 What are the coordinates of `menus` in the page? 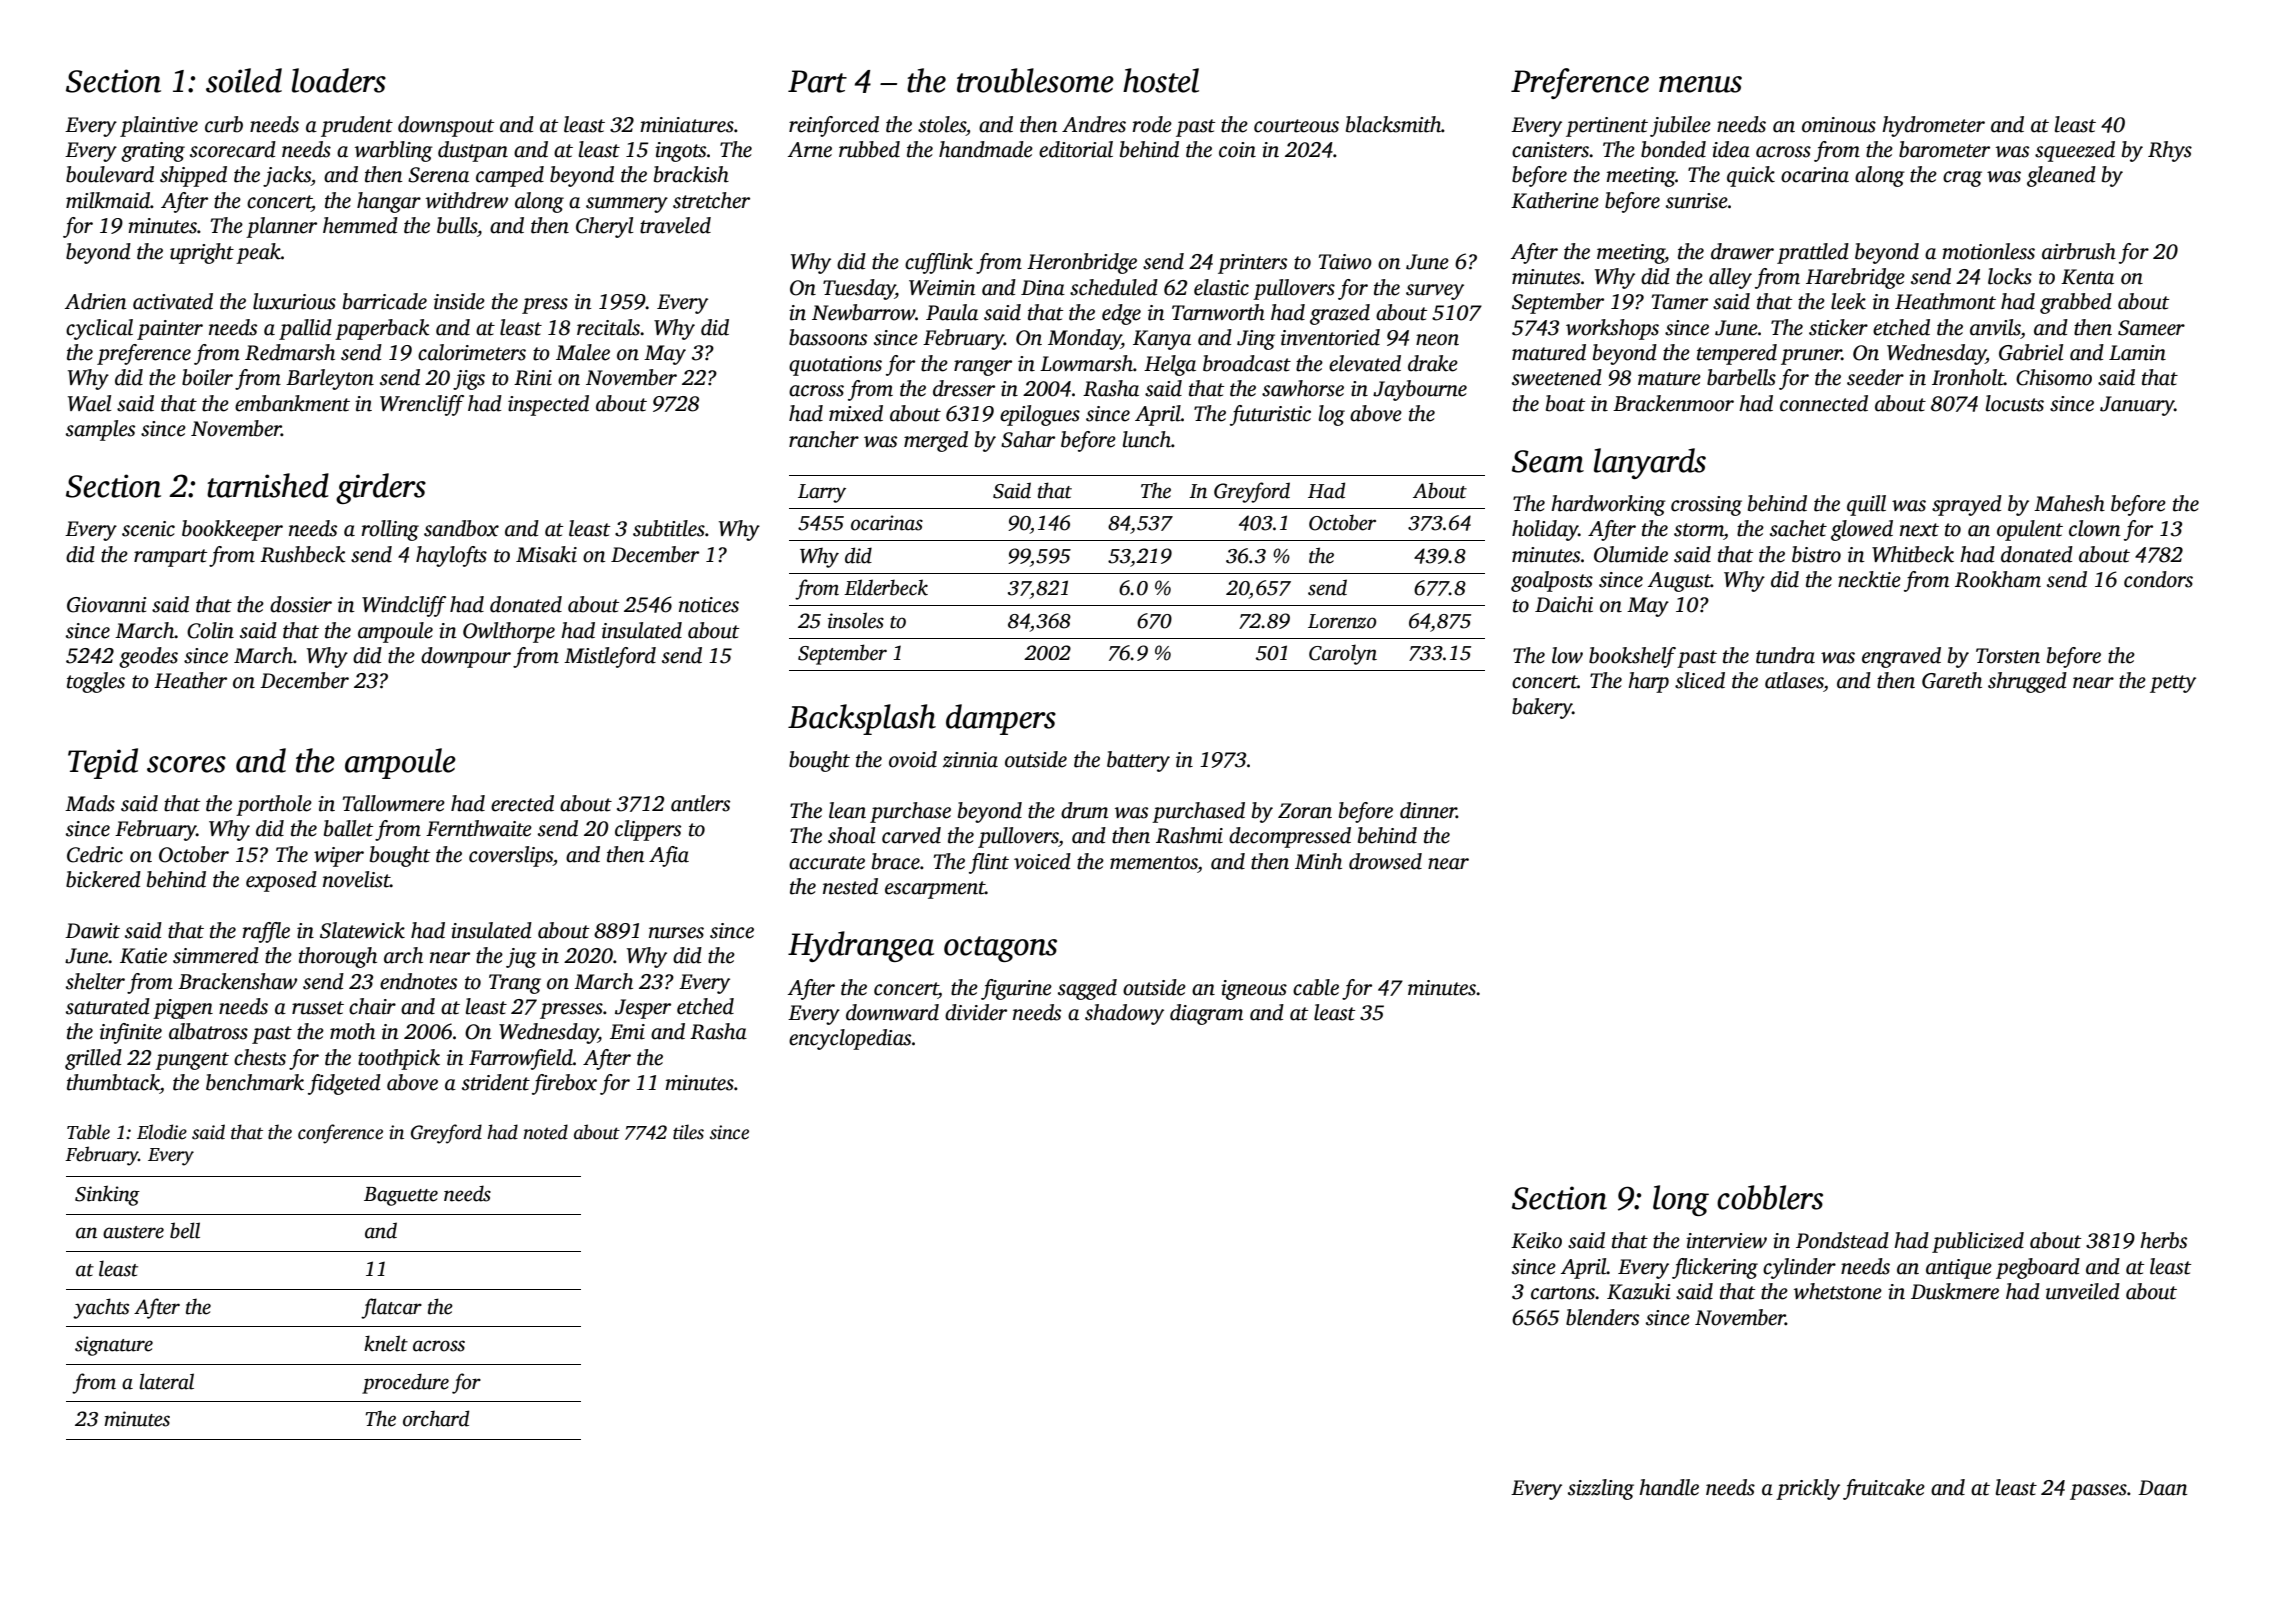 It's located at (1700, 84).
